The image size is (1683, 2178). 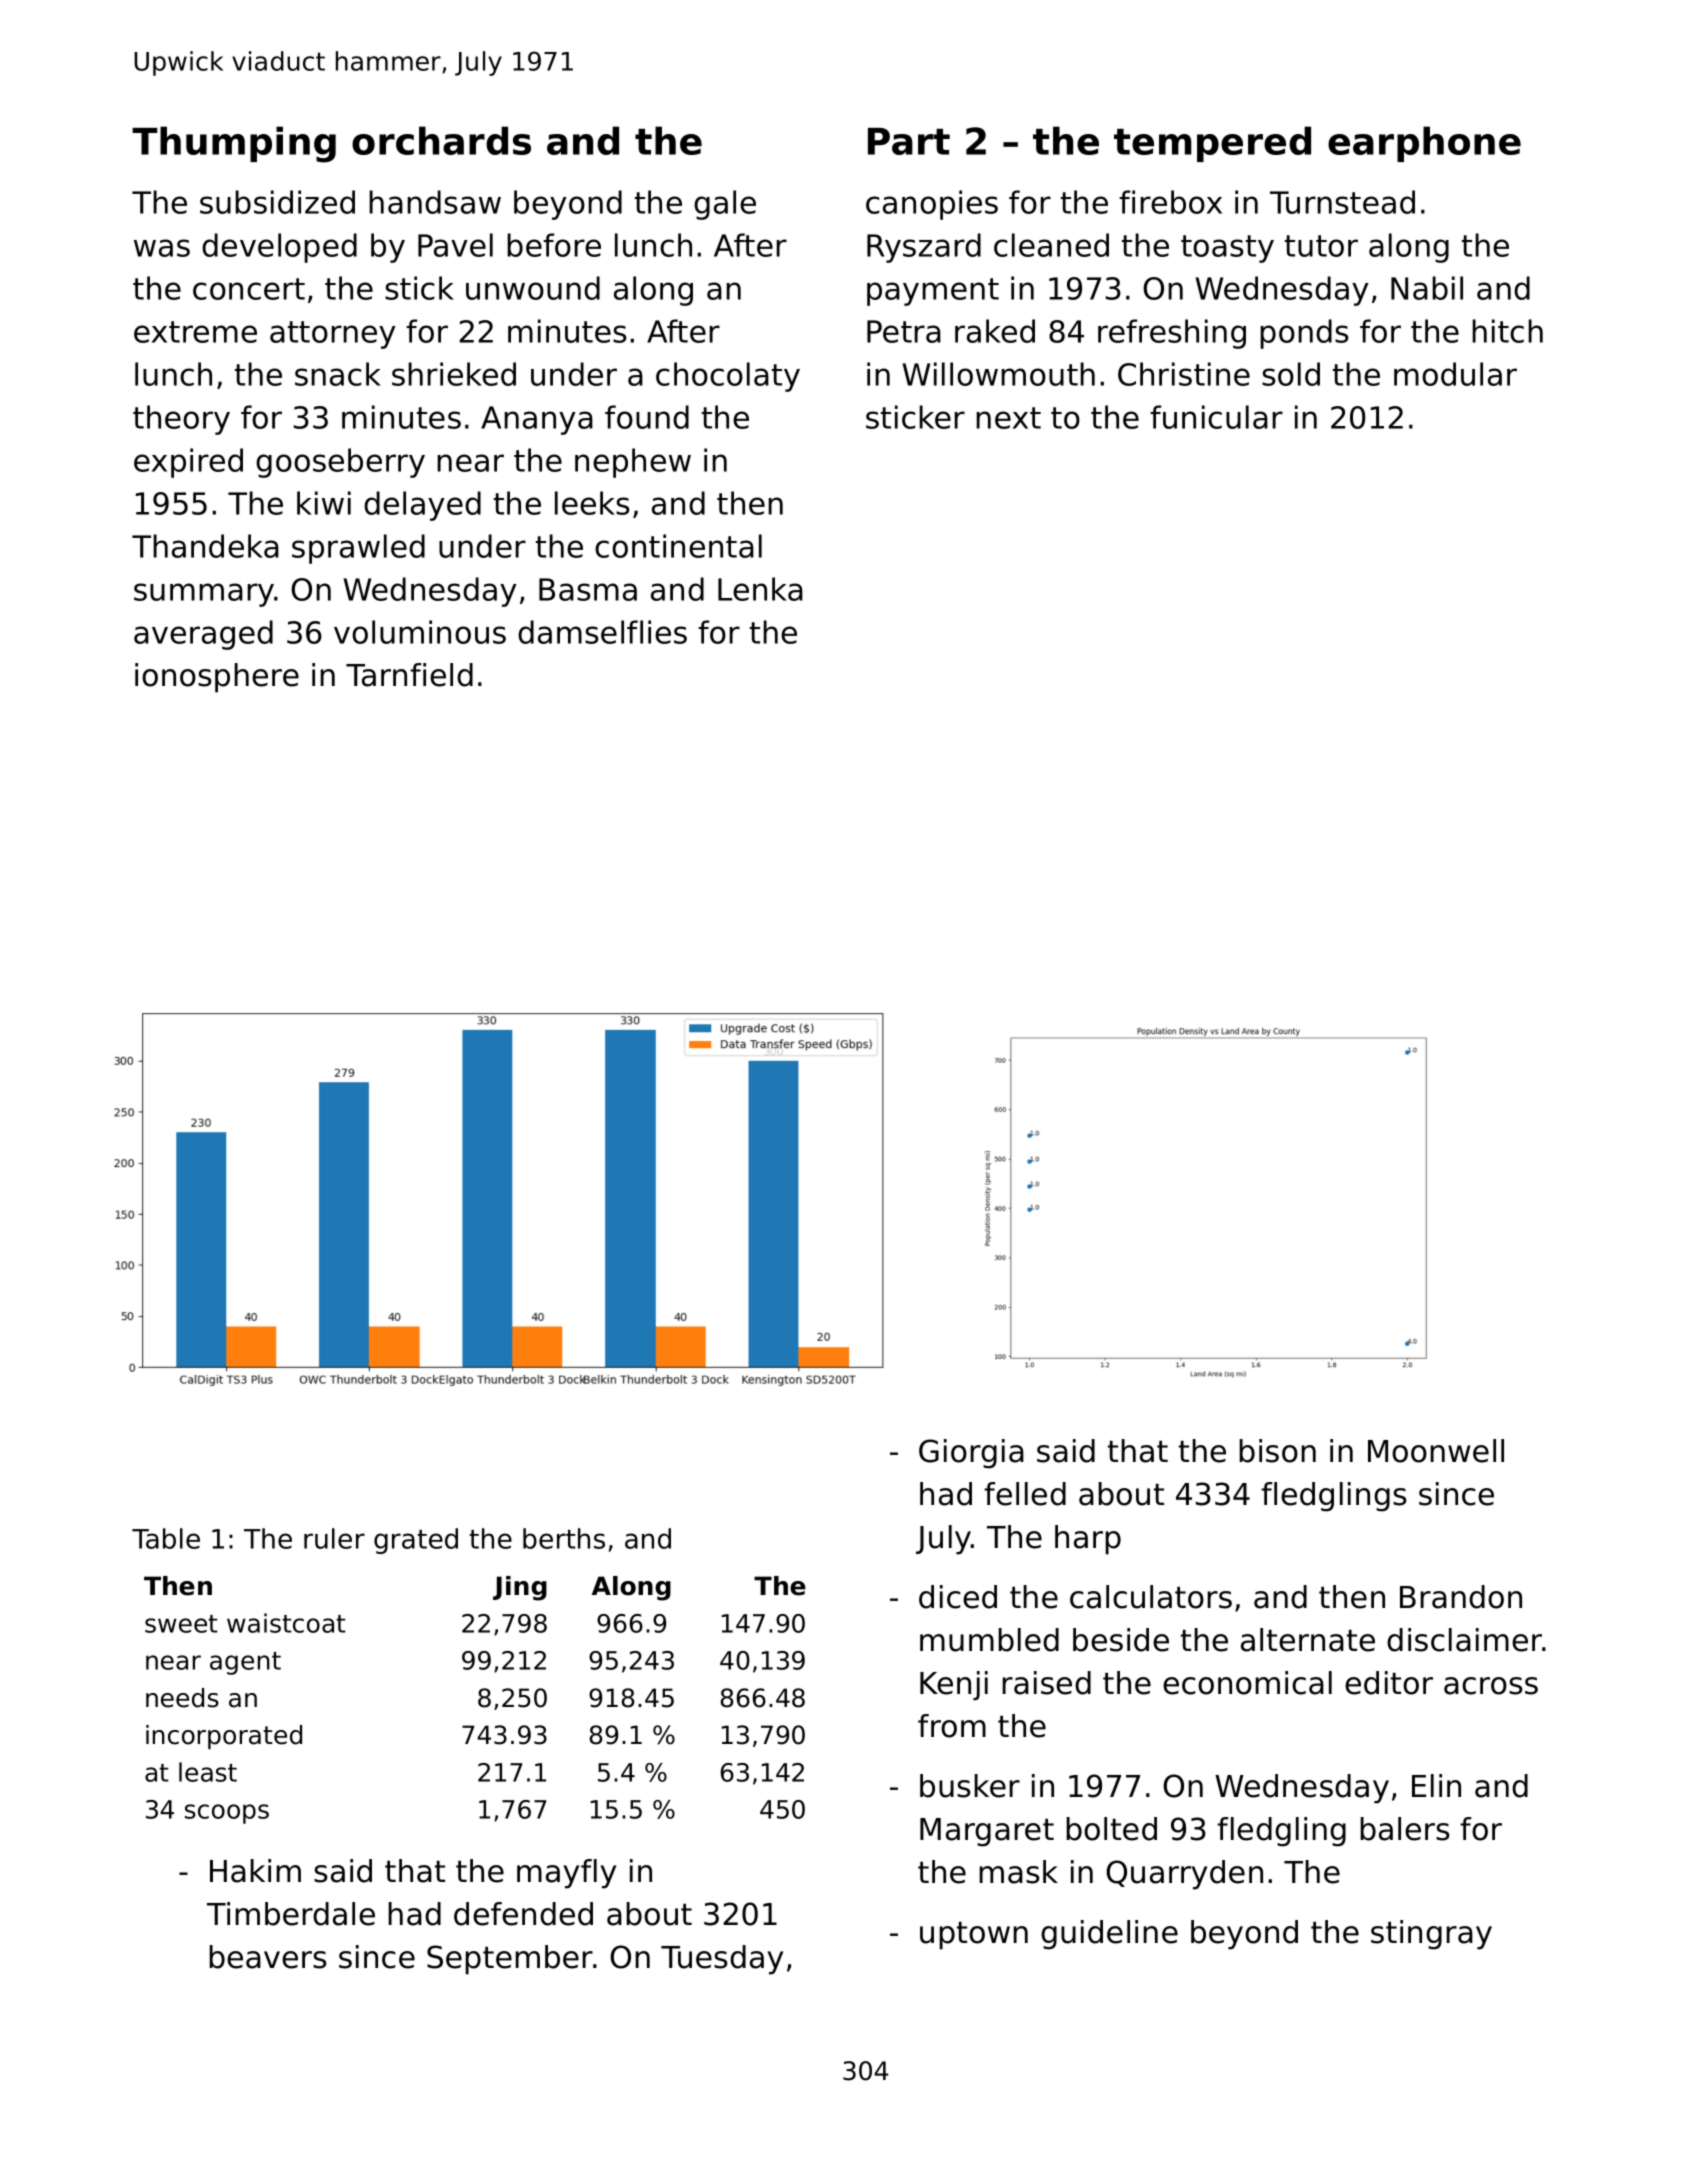 What do you see at coordinates (441, 140) in the document?
I see `orchards` at bounding box center [441, 140].
